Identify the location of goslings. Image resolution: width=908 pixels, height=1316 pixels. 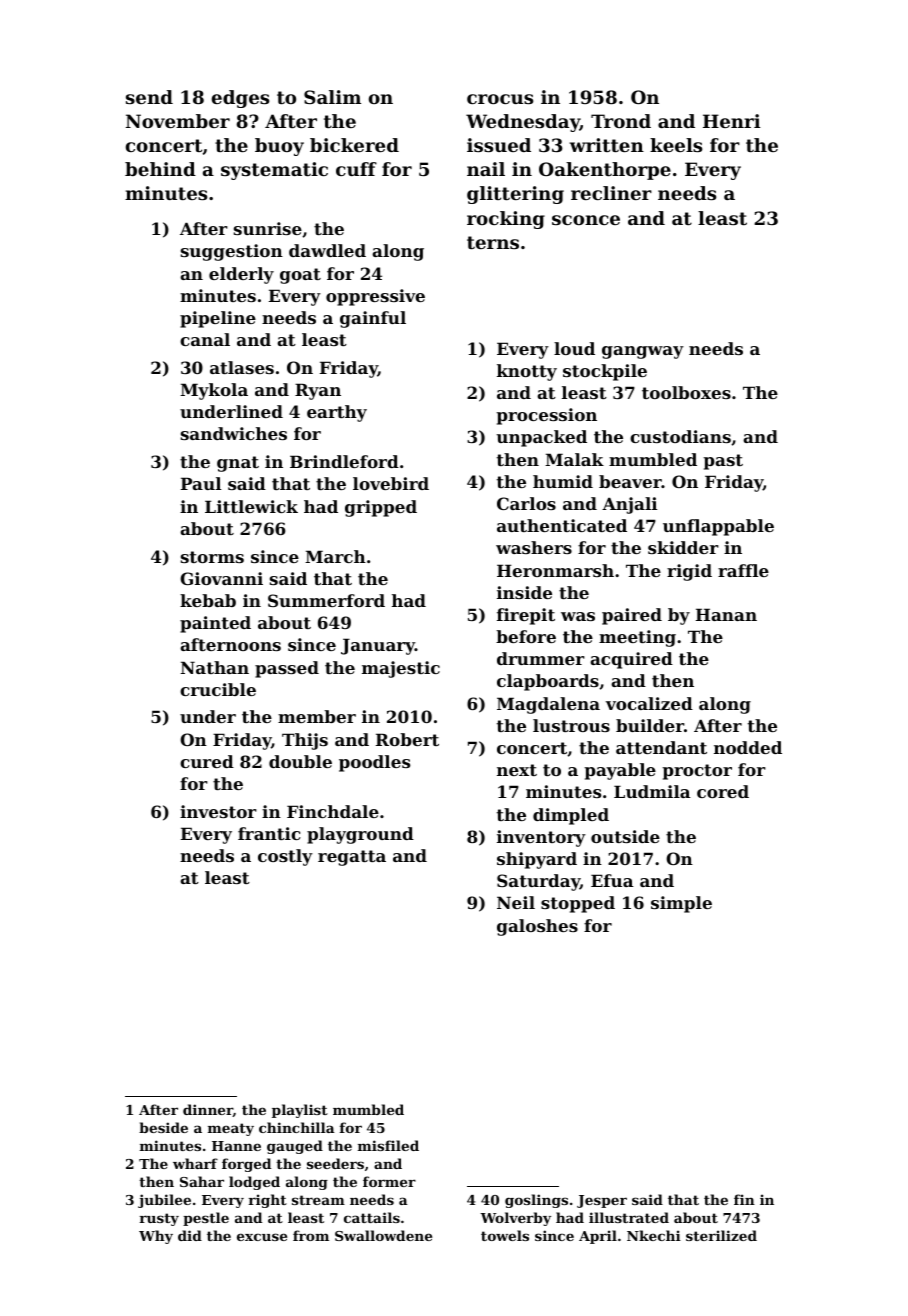
(536, 1201).
